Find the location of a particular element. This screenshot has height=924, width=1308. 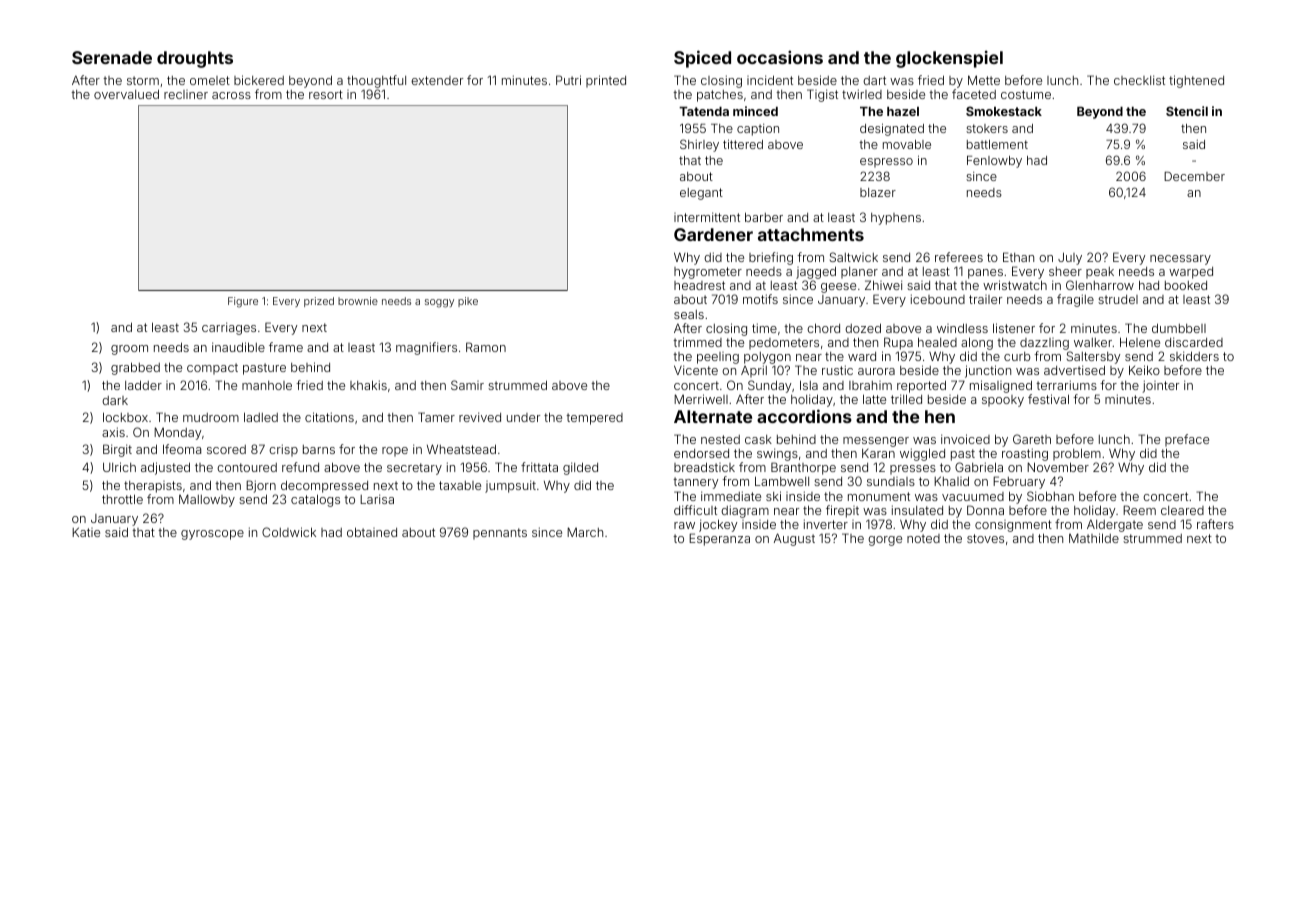

jointer is located at coordinates (1161, 386).
